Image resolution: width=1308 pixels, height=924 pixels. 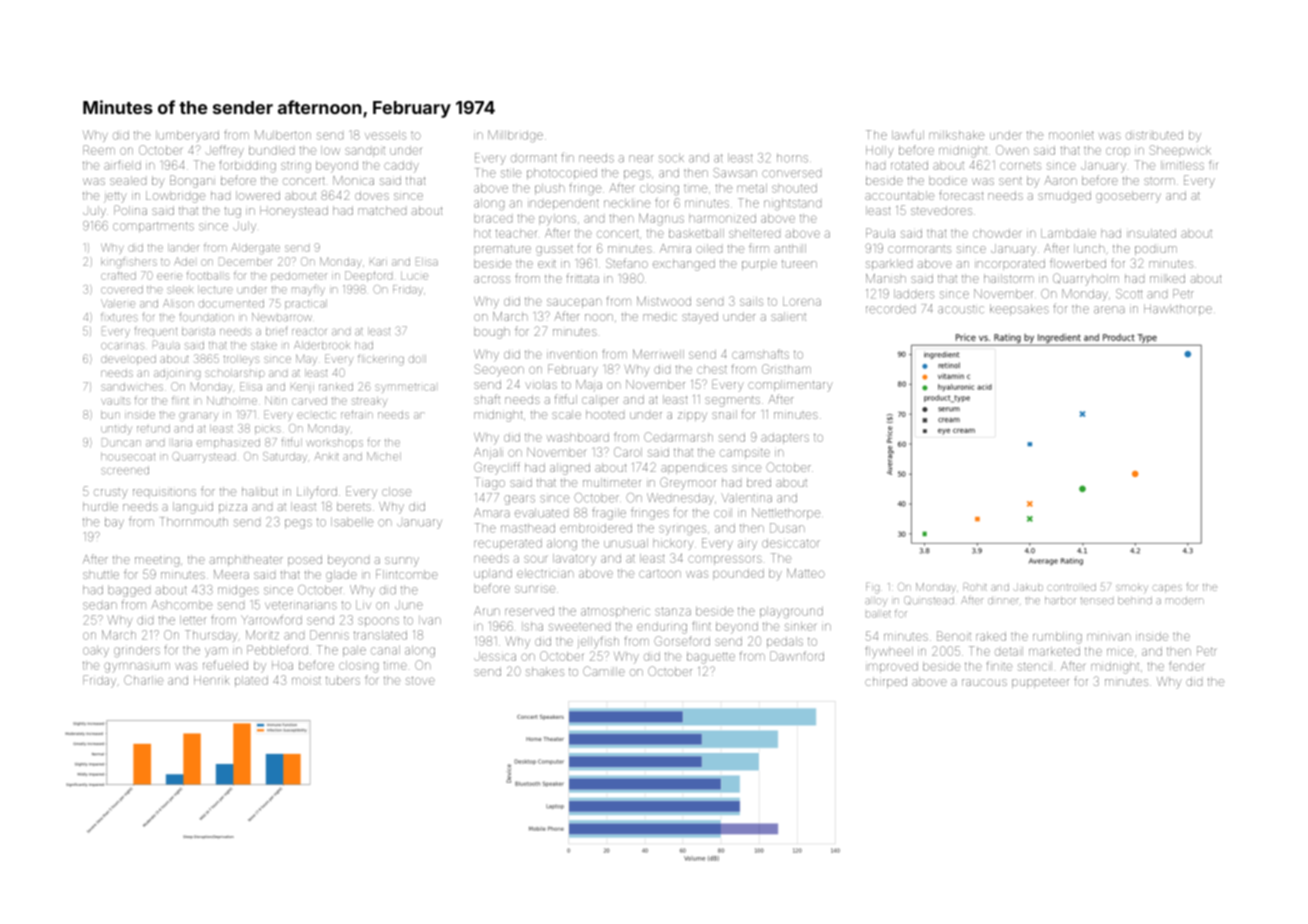 I want to click on Tiago, so click(x=490, y=483).
